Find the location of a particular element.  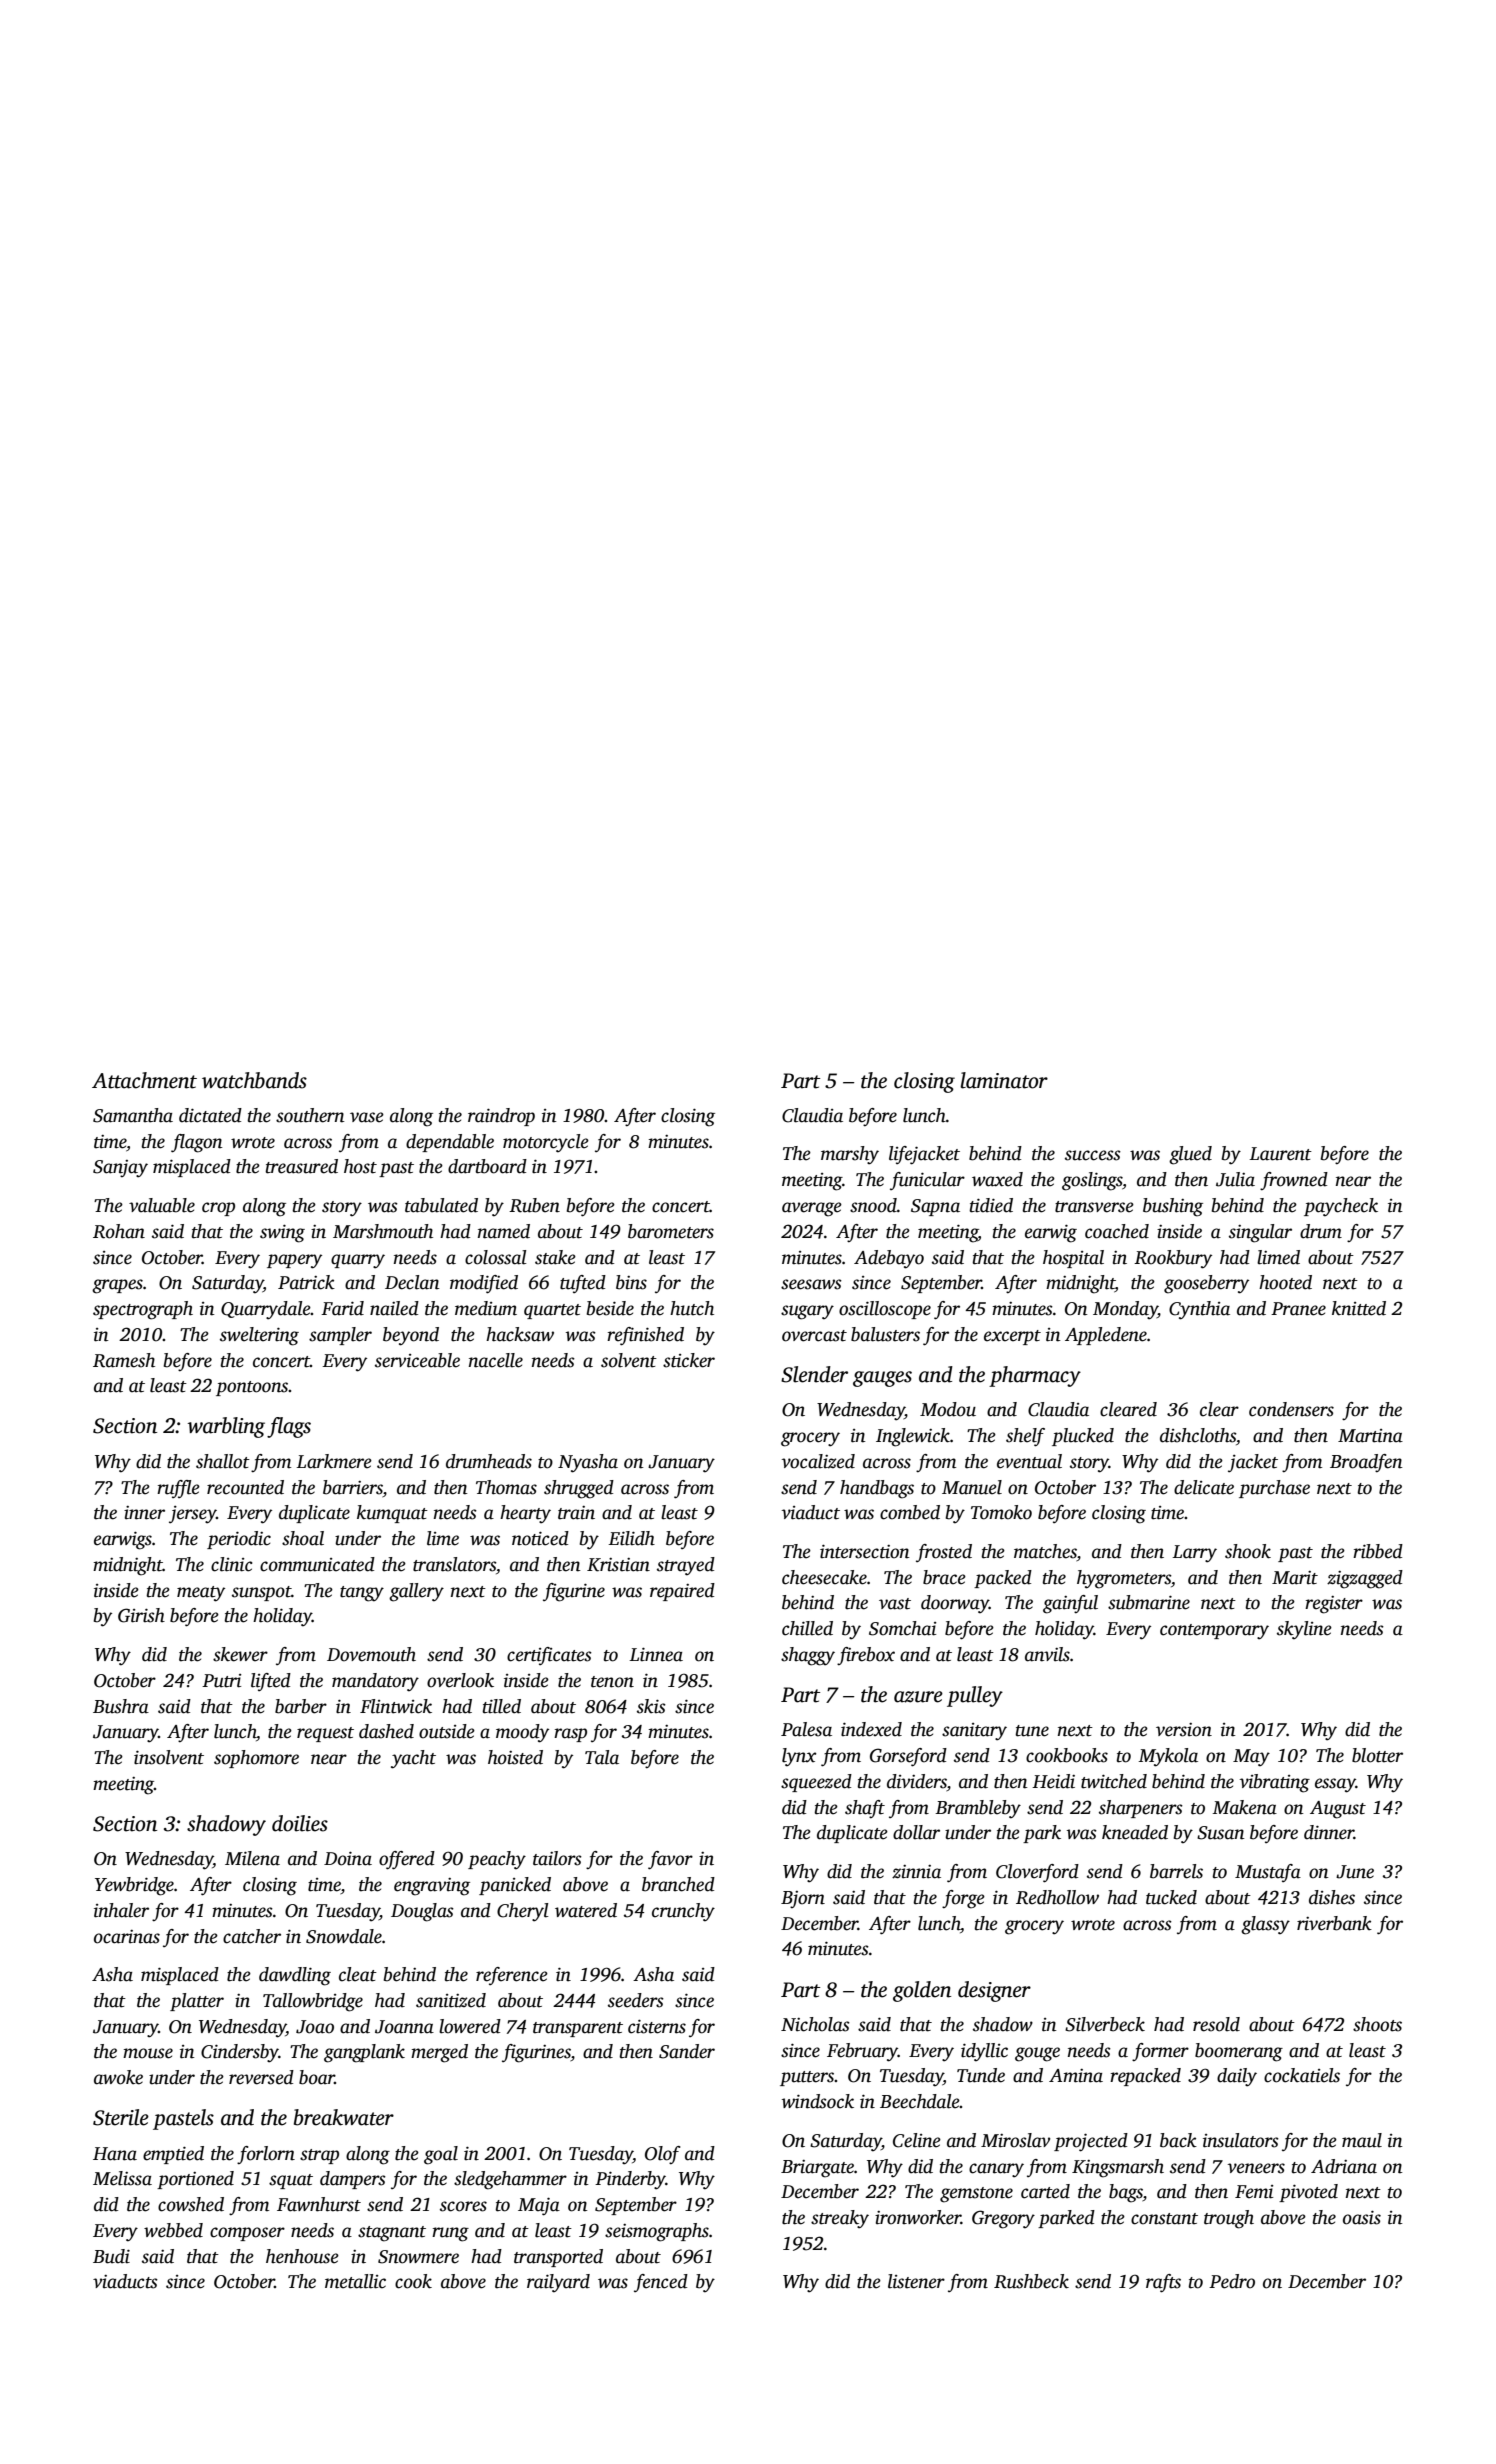

marshy is located at coordinates (850, 1155).
